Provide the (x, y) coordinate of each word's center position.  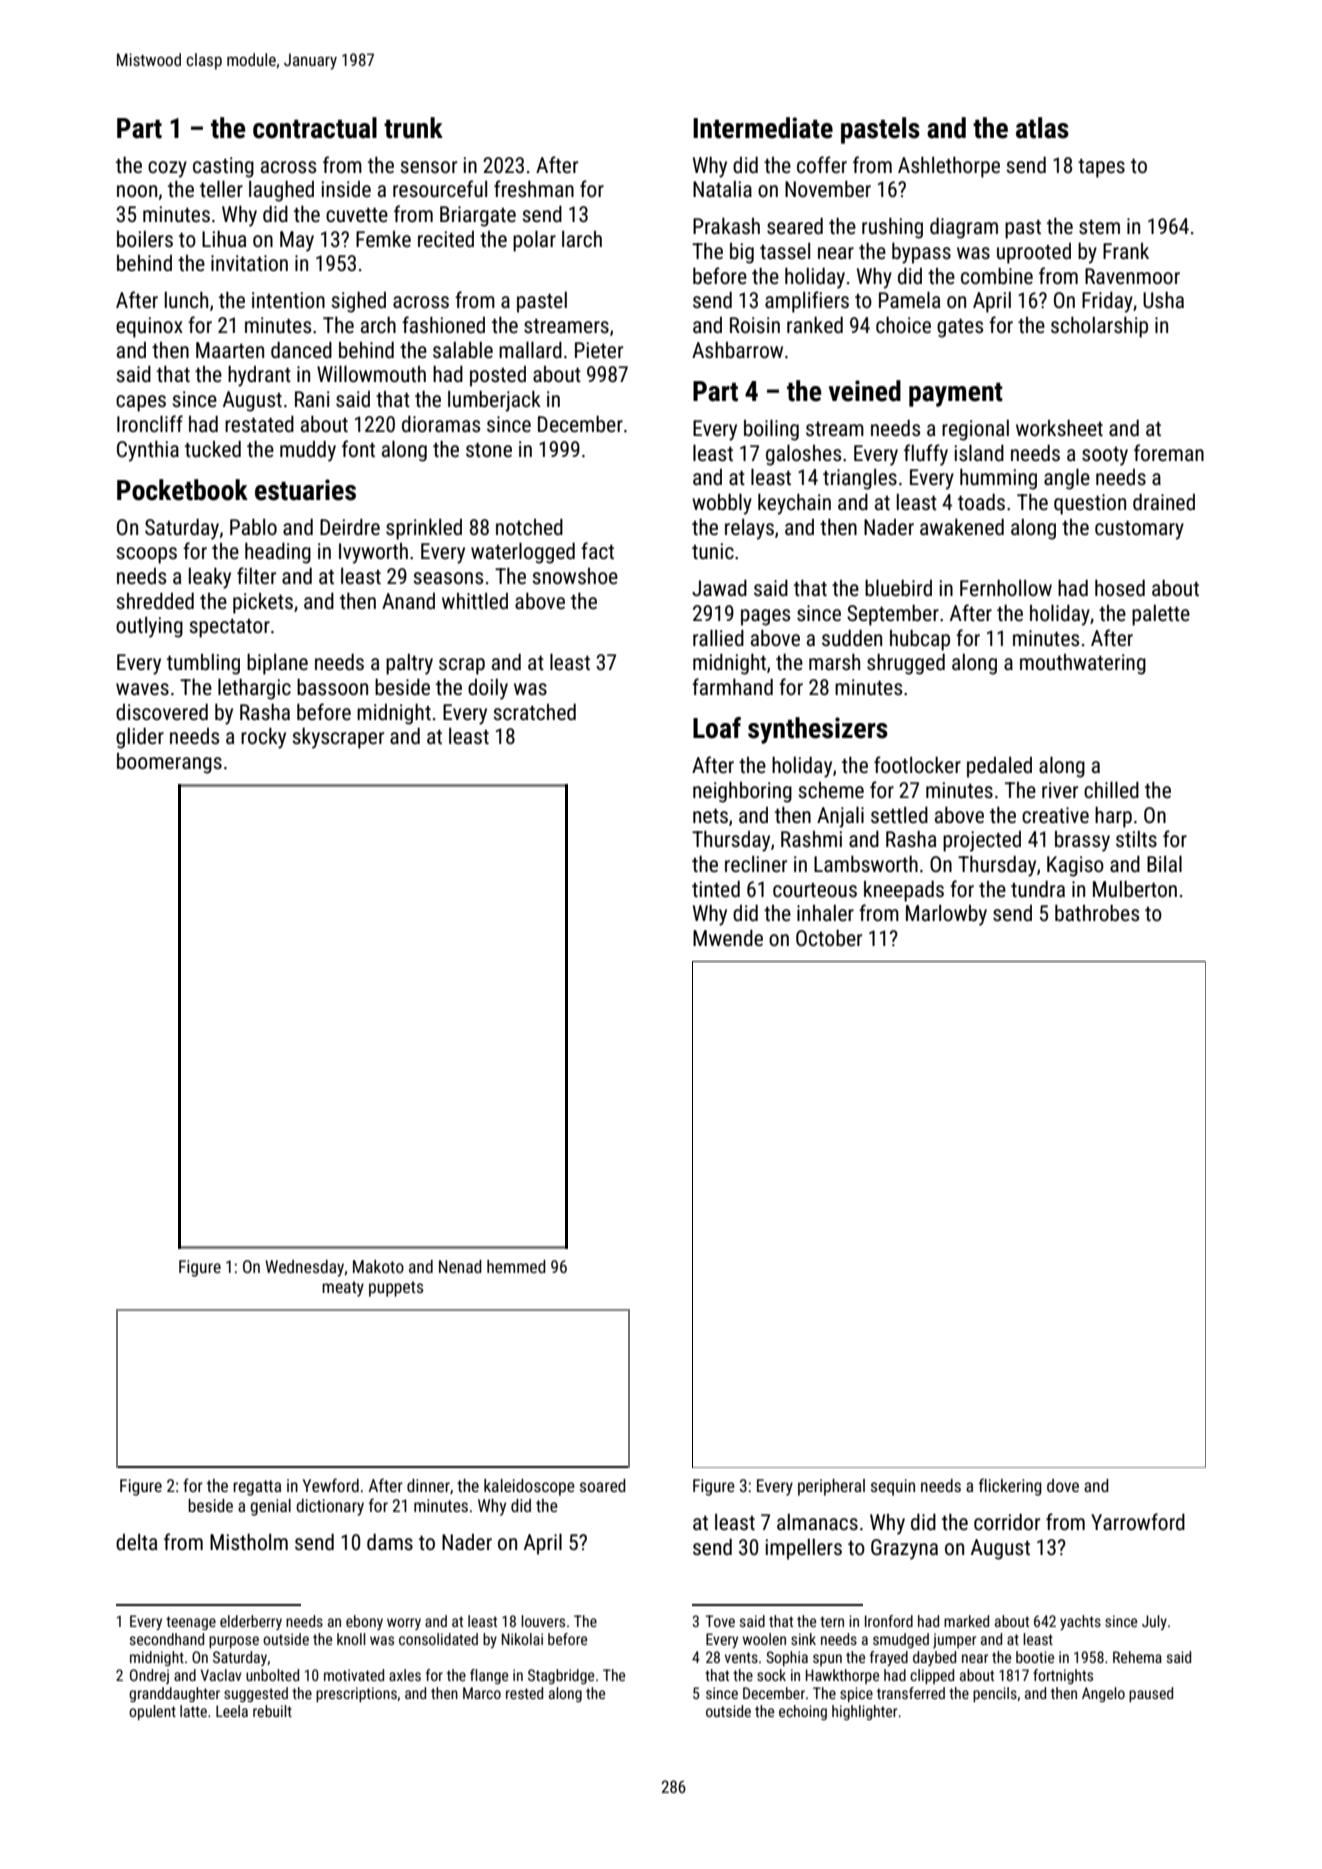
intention (288, 300)
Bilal (1164, 863)
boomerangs (169, 763)
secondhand (167, 1639)
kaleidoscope (529, 1487)
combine (997, 275)
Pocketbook (182, 490)
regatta (257, 1488)
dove (1063, 1485)
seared (795, 226)
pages (765, 617)
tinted (716, 889)
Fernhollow (1006, 588)
